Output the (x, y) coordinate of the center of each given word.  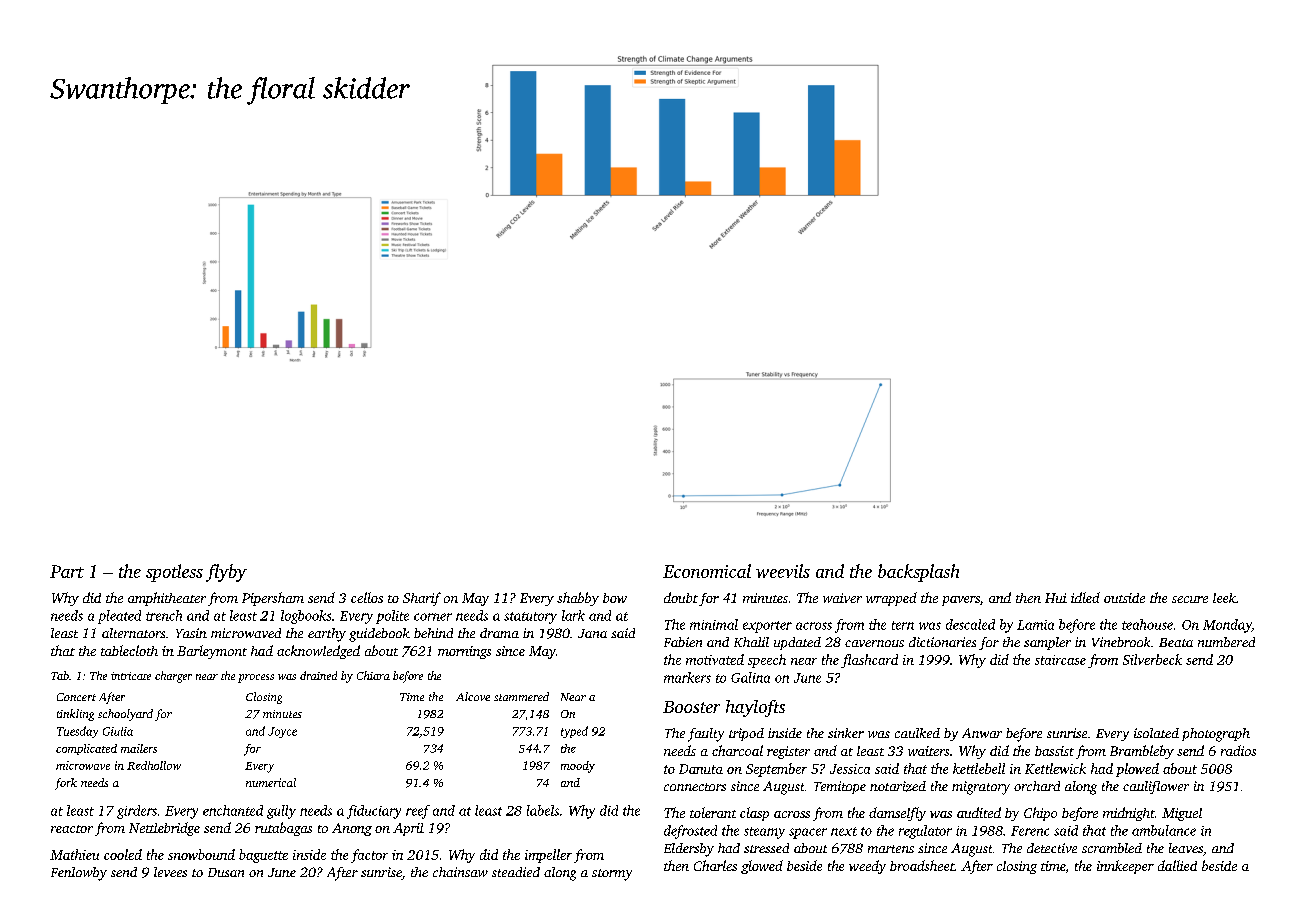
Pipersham (273, 599)
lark (573, 615)
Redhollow (154, 765)
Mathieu (74, 854)
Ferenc (1030, 831)
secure (1190, 599)
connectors (695, 787)
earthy (327, 635)
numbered (1226, 642)
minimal (714, 624)
